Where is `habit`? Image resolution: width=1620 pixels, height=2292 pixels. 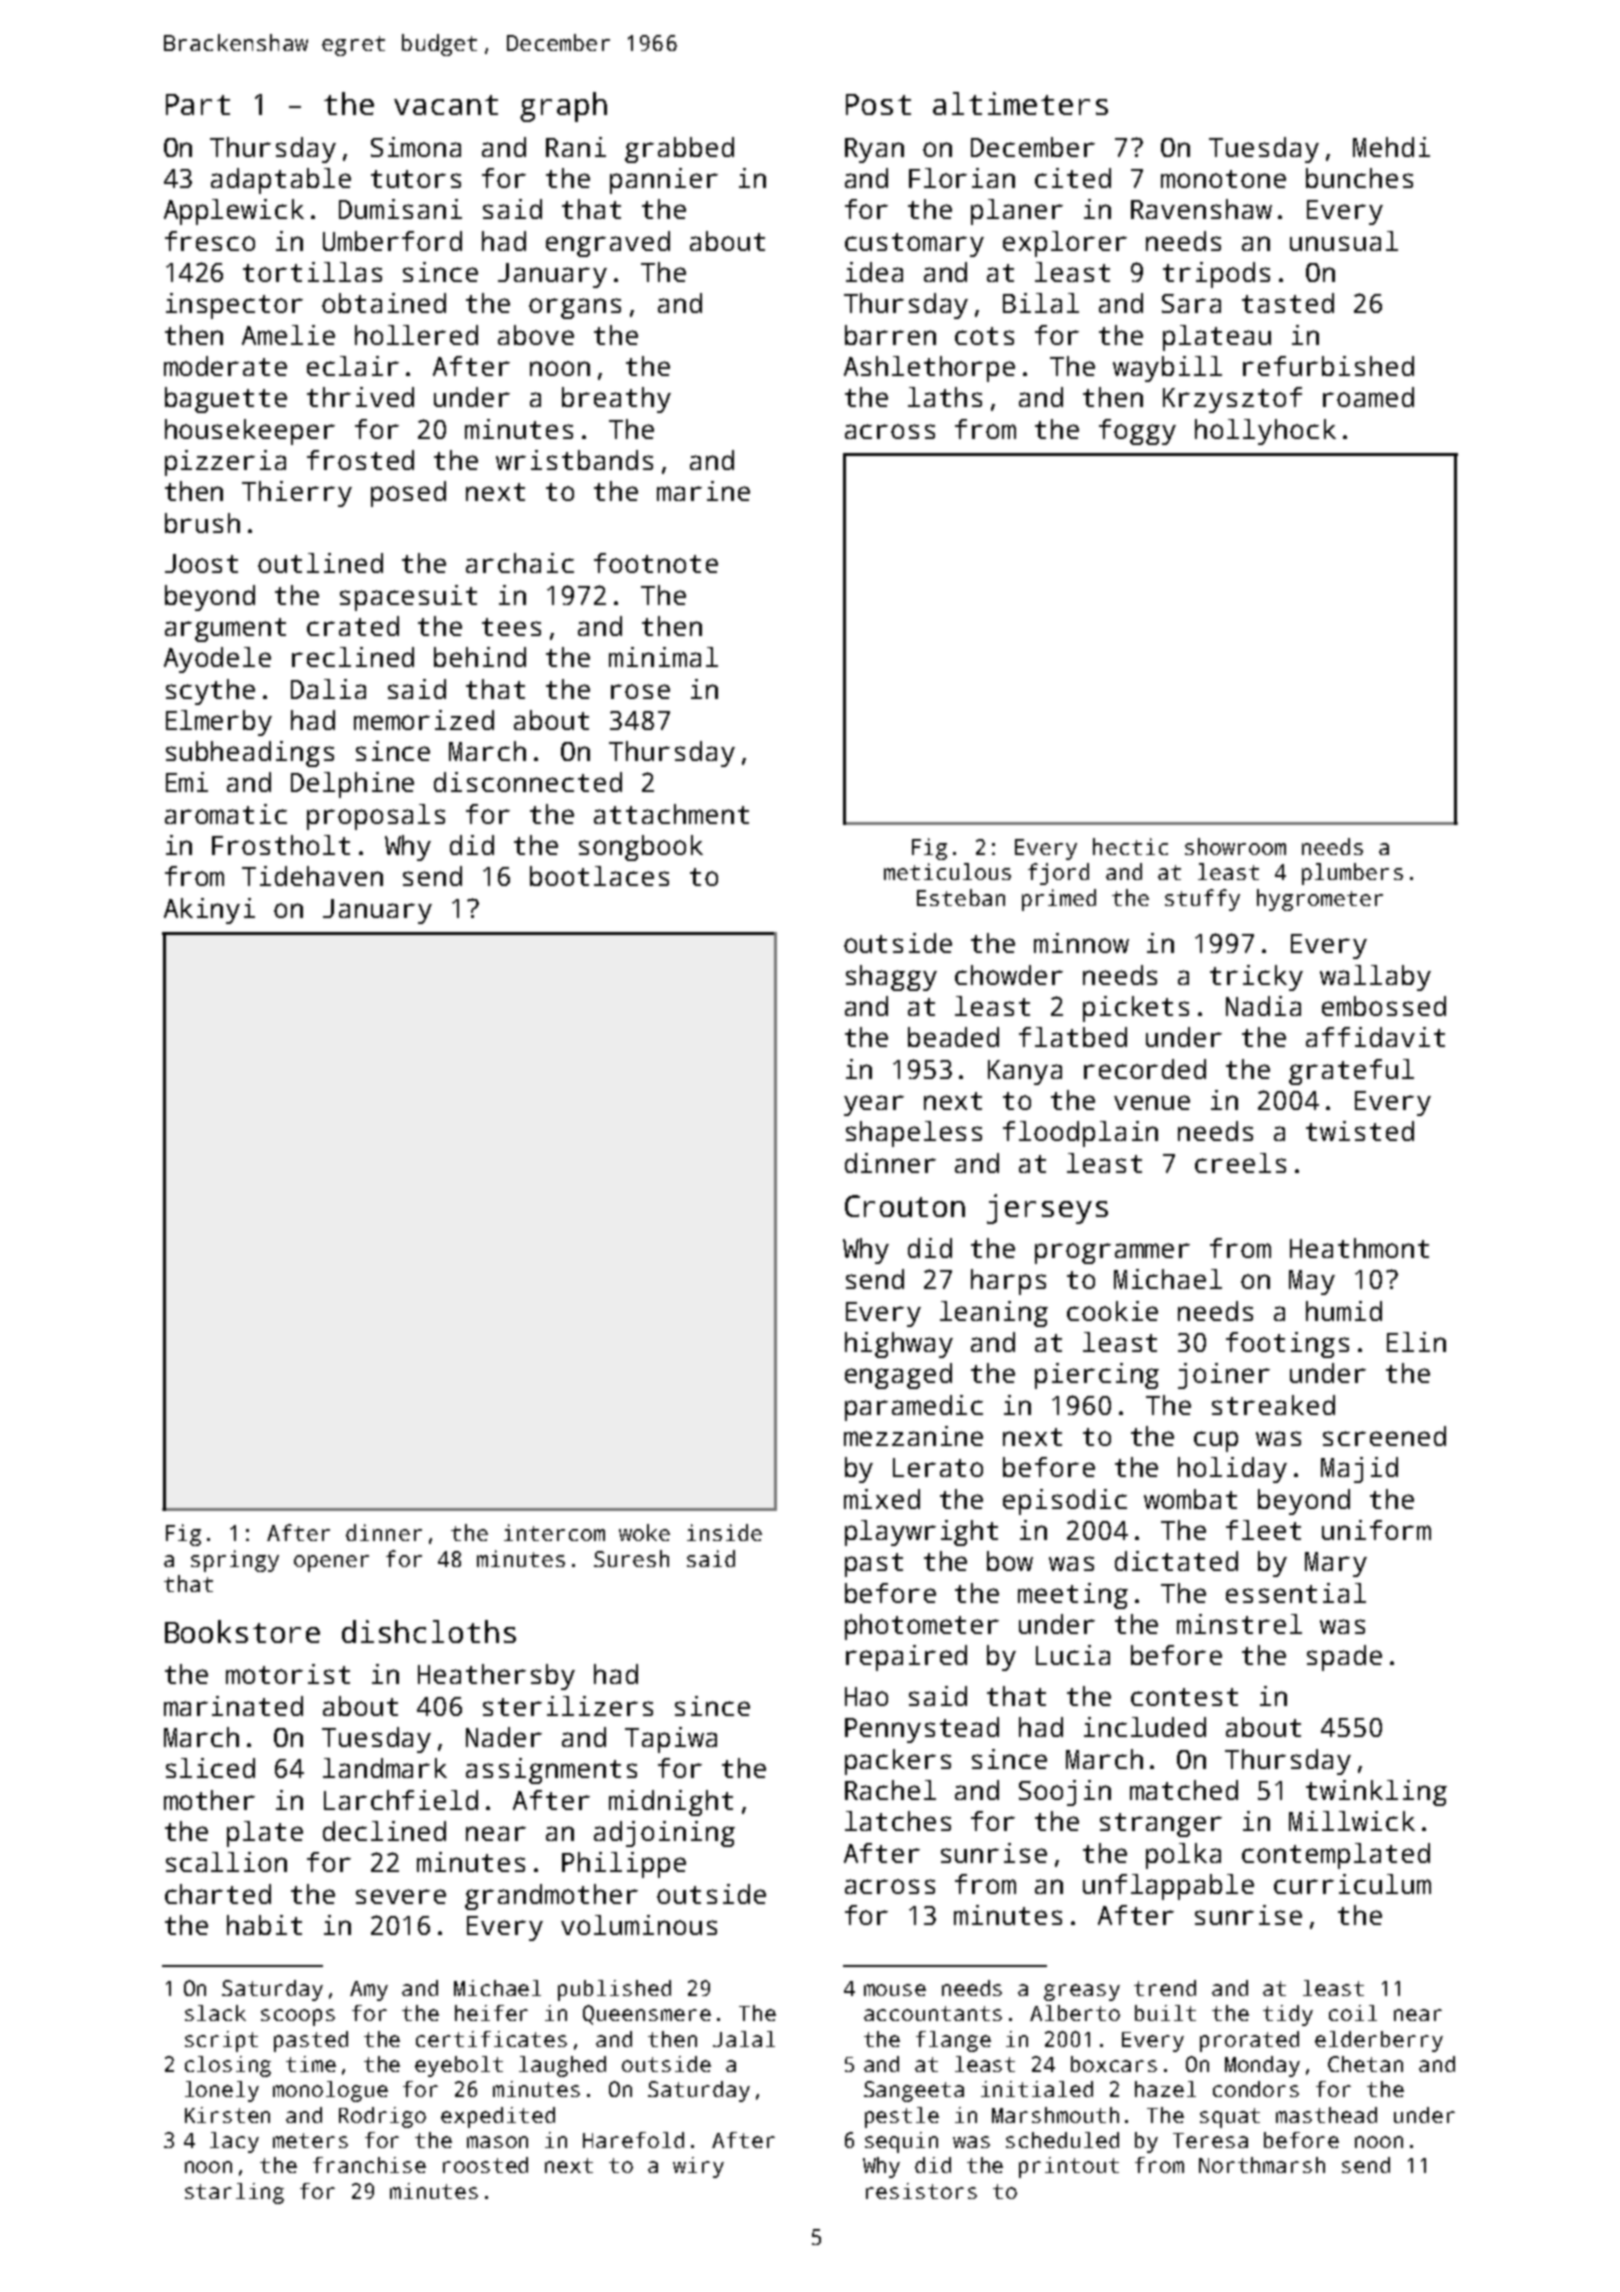
habit is located at coordinates (264, 1925).
